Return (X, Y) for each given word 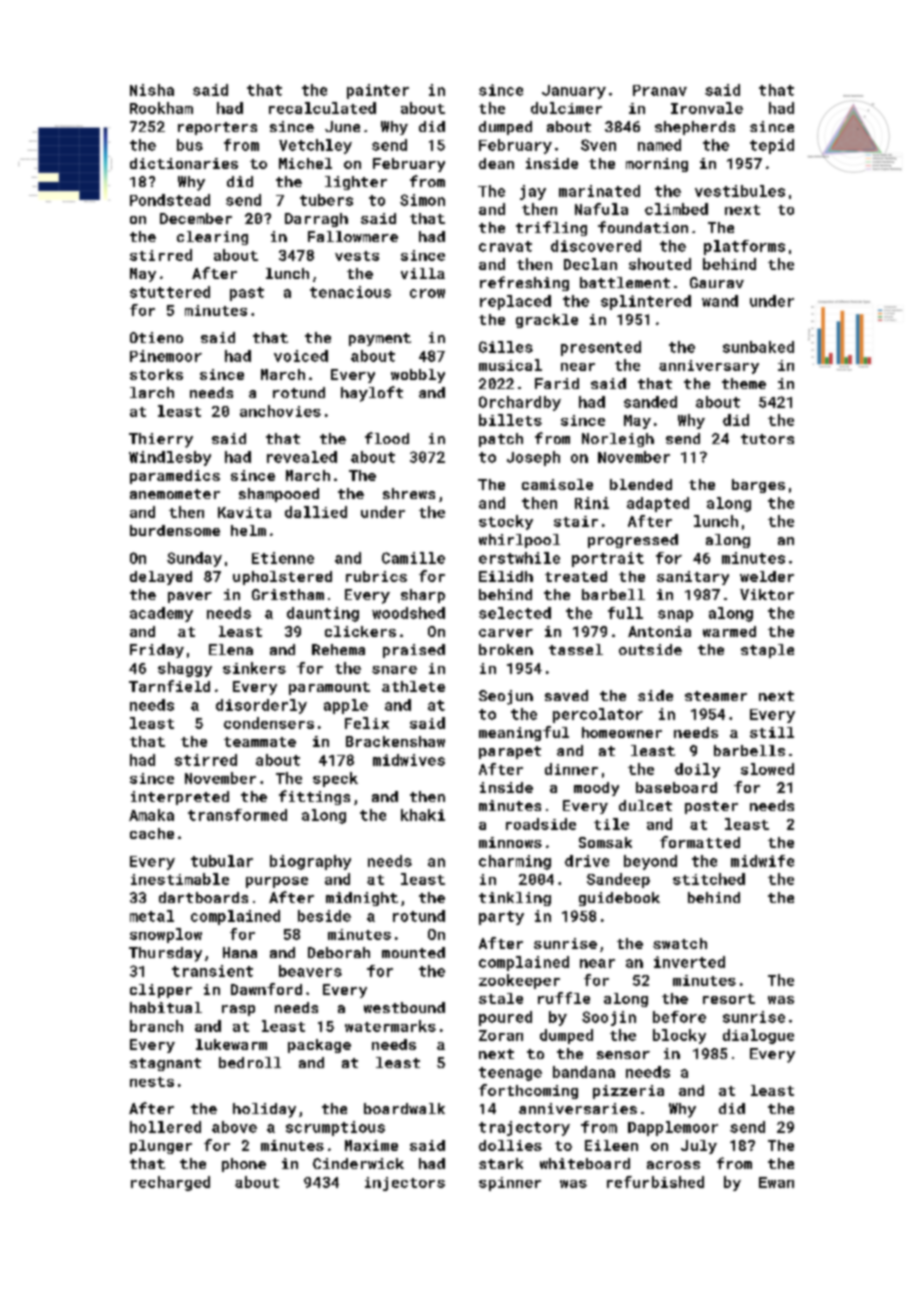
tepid (772, 146)
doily (697, 770)
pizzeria (628, 1092)
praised (414, 651)
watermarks (390, 1026)
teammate (260, 742)
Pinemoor (166, 356)
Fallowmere (353, 236)
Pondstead (170, 200)
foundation (643, 227)
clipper (161, 991)
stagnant (165, 1064)
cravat (505, 246)
